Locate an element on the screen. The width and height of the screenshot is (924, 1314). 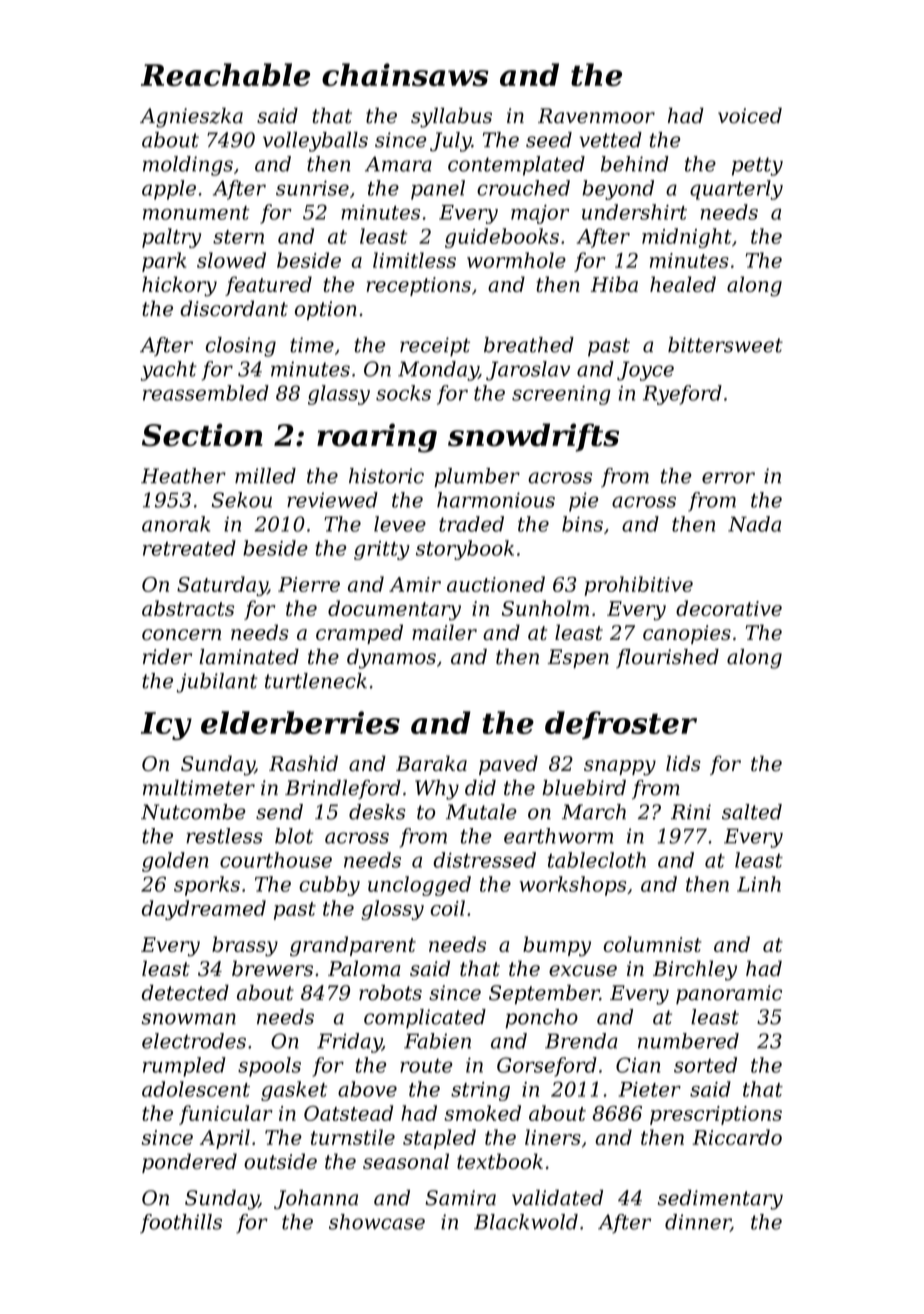
Why is located at coordinates (437, 790).
